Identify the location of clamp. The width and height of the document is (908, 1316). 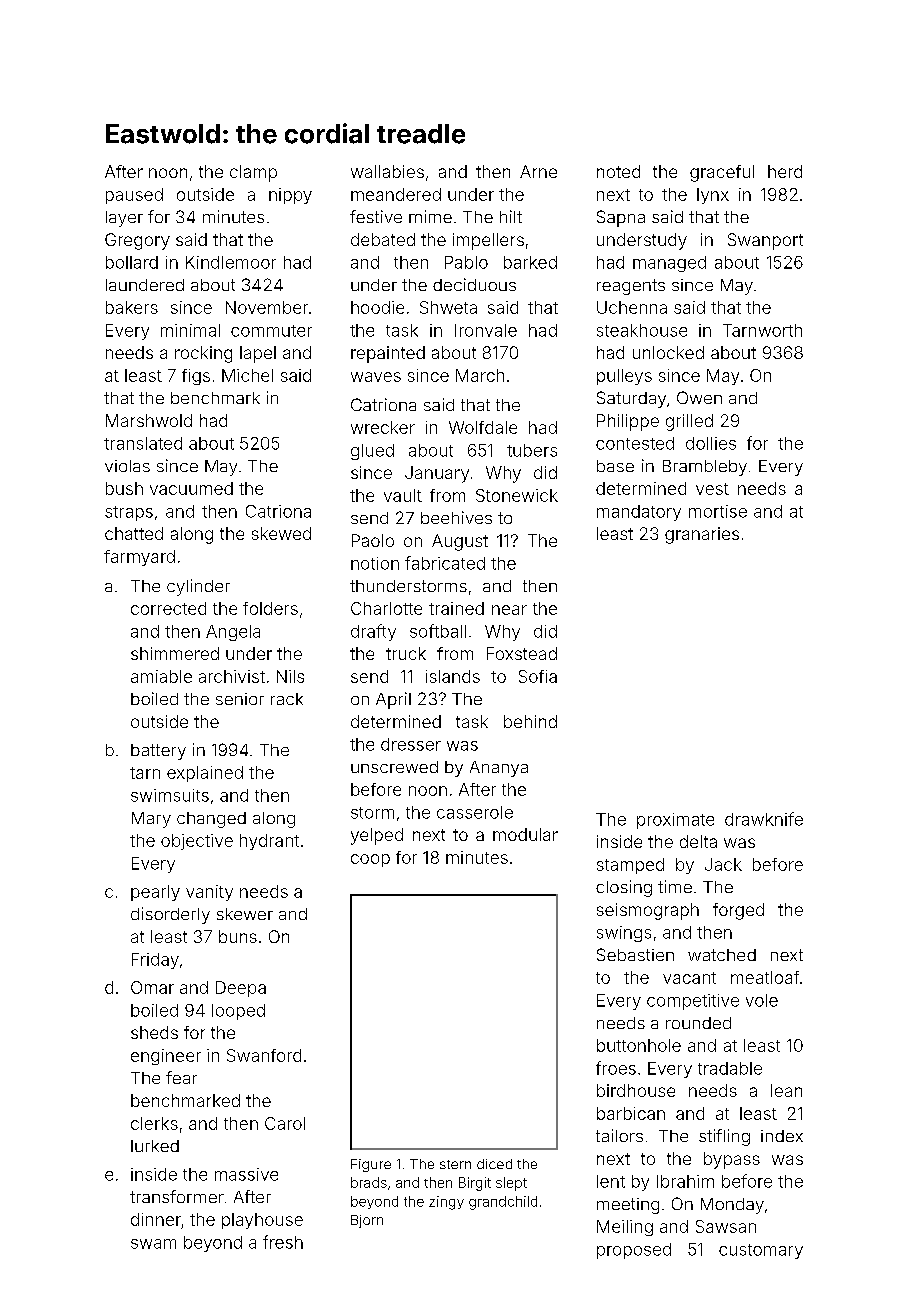
(253, 173).
